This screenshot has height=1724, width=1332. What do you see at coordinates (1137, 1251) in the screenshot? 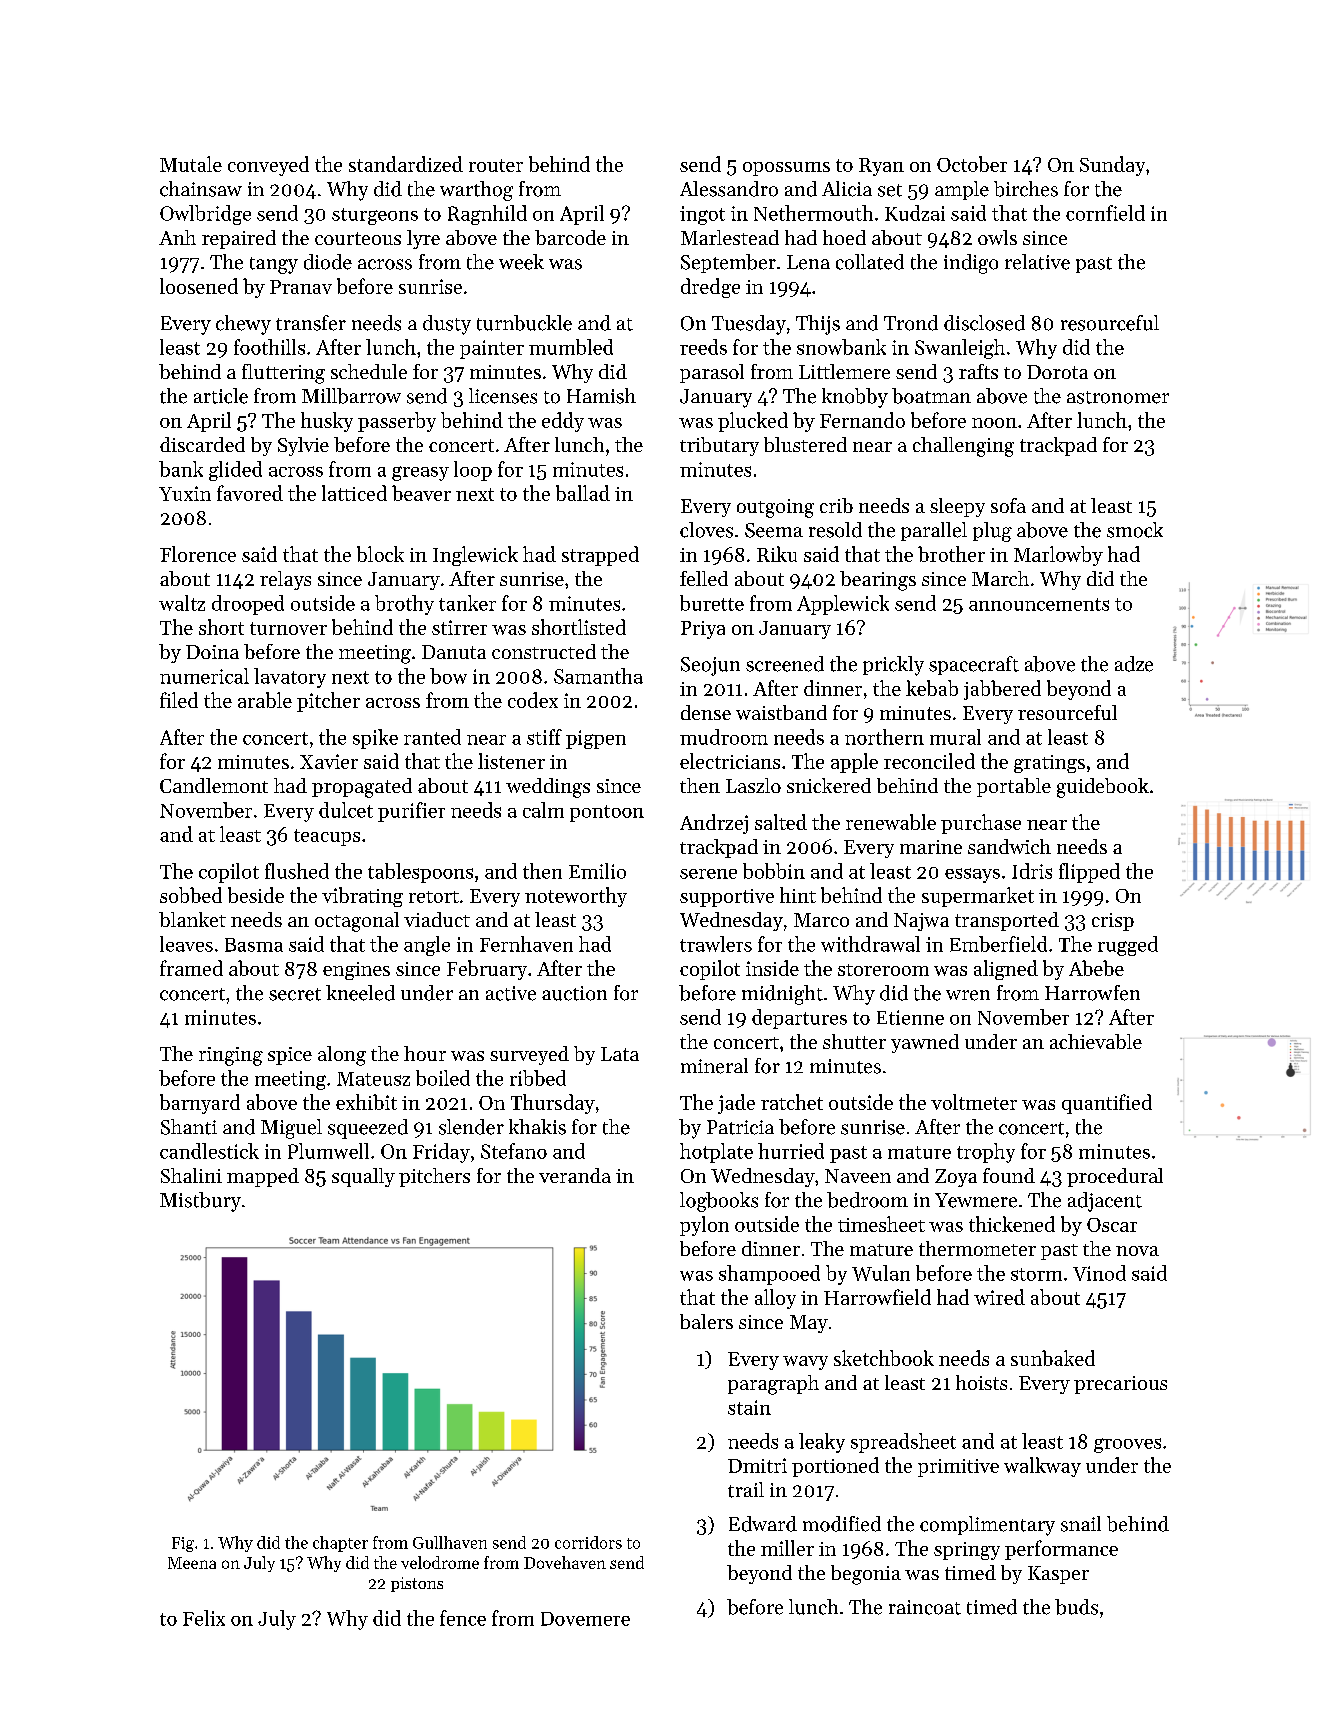
I see `nova` at bounding box center [1137, 1251].
